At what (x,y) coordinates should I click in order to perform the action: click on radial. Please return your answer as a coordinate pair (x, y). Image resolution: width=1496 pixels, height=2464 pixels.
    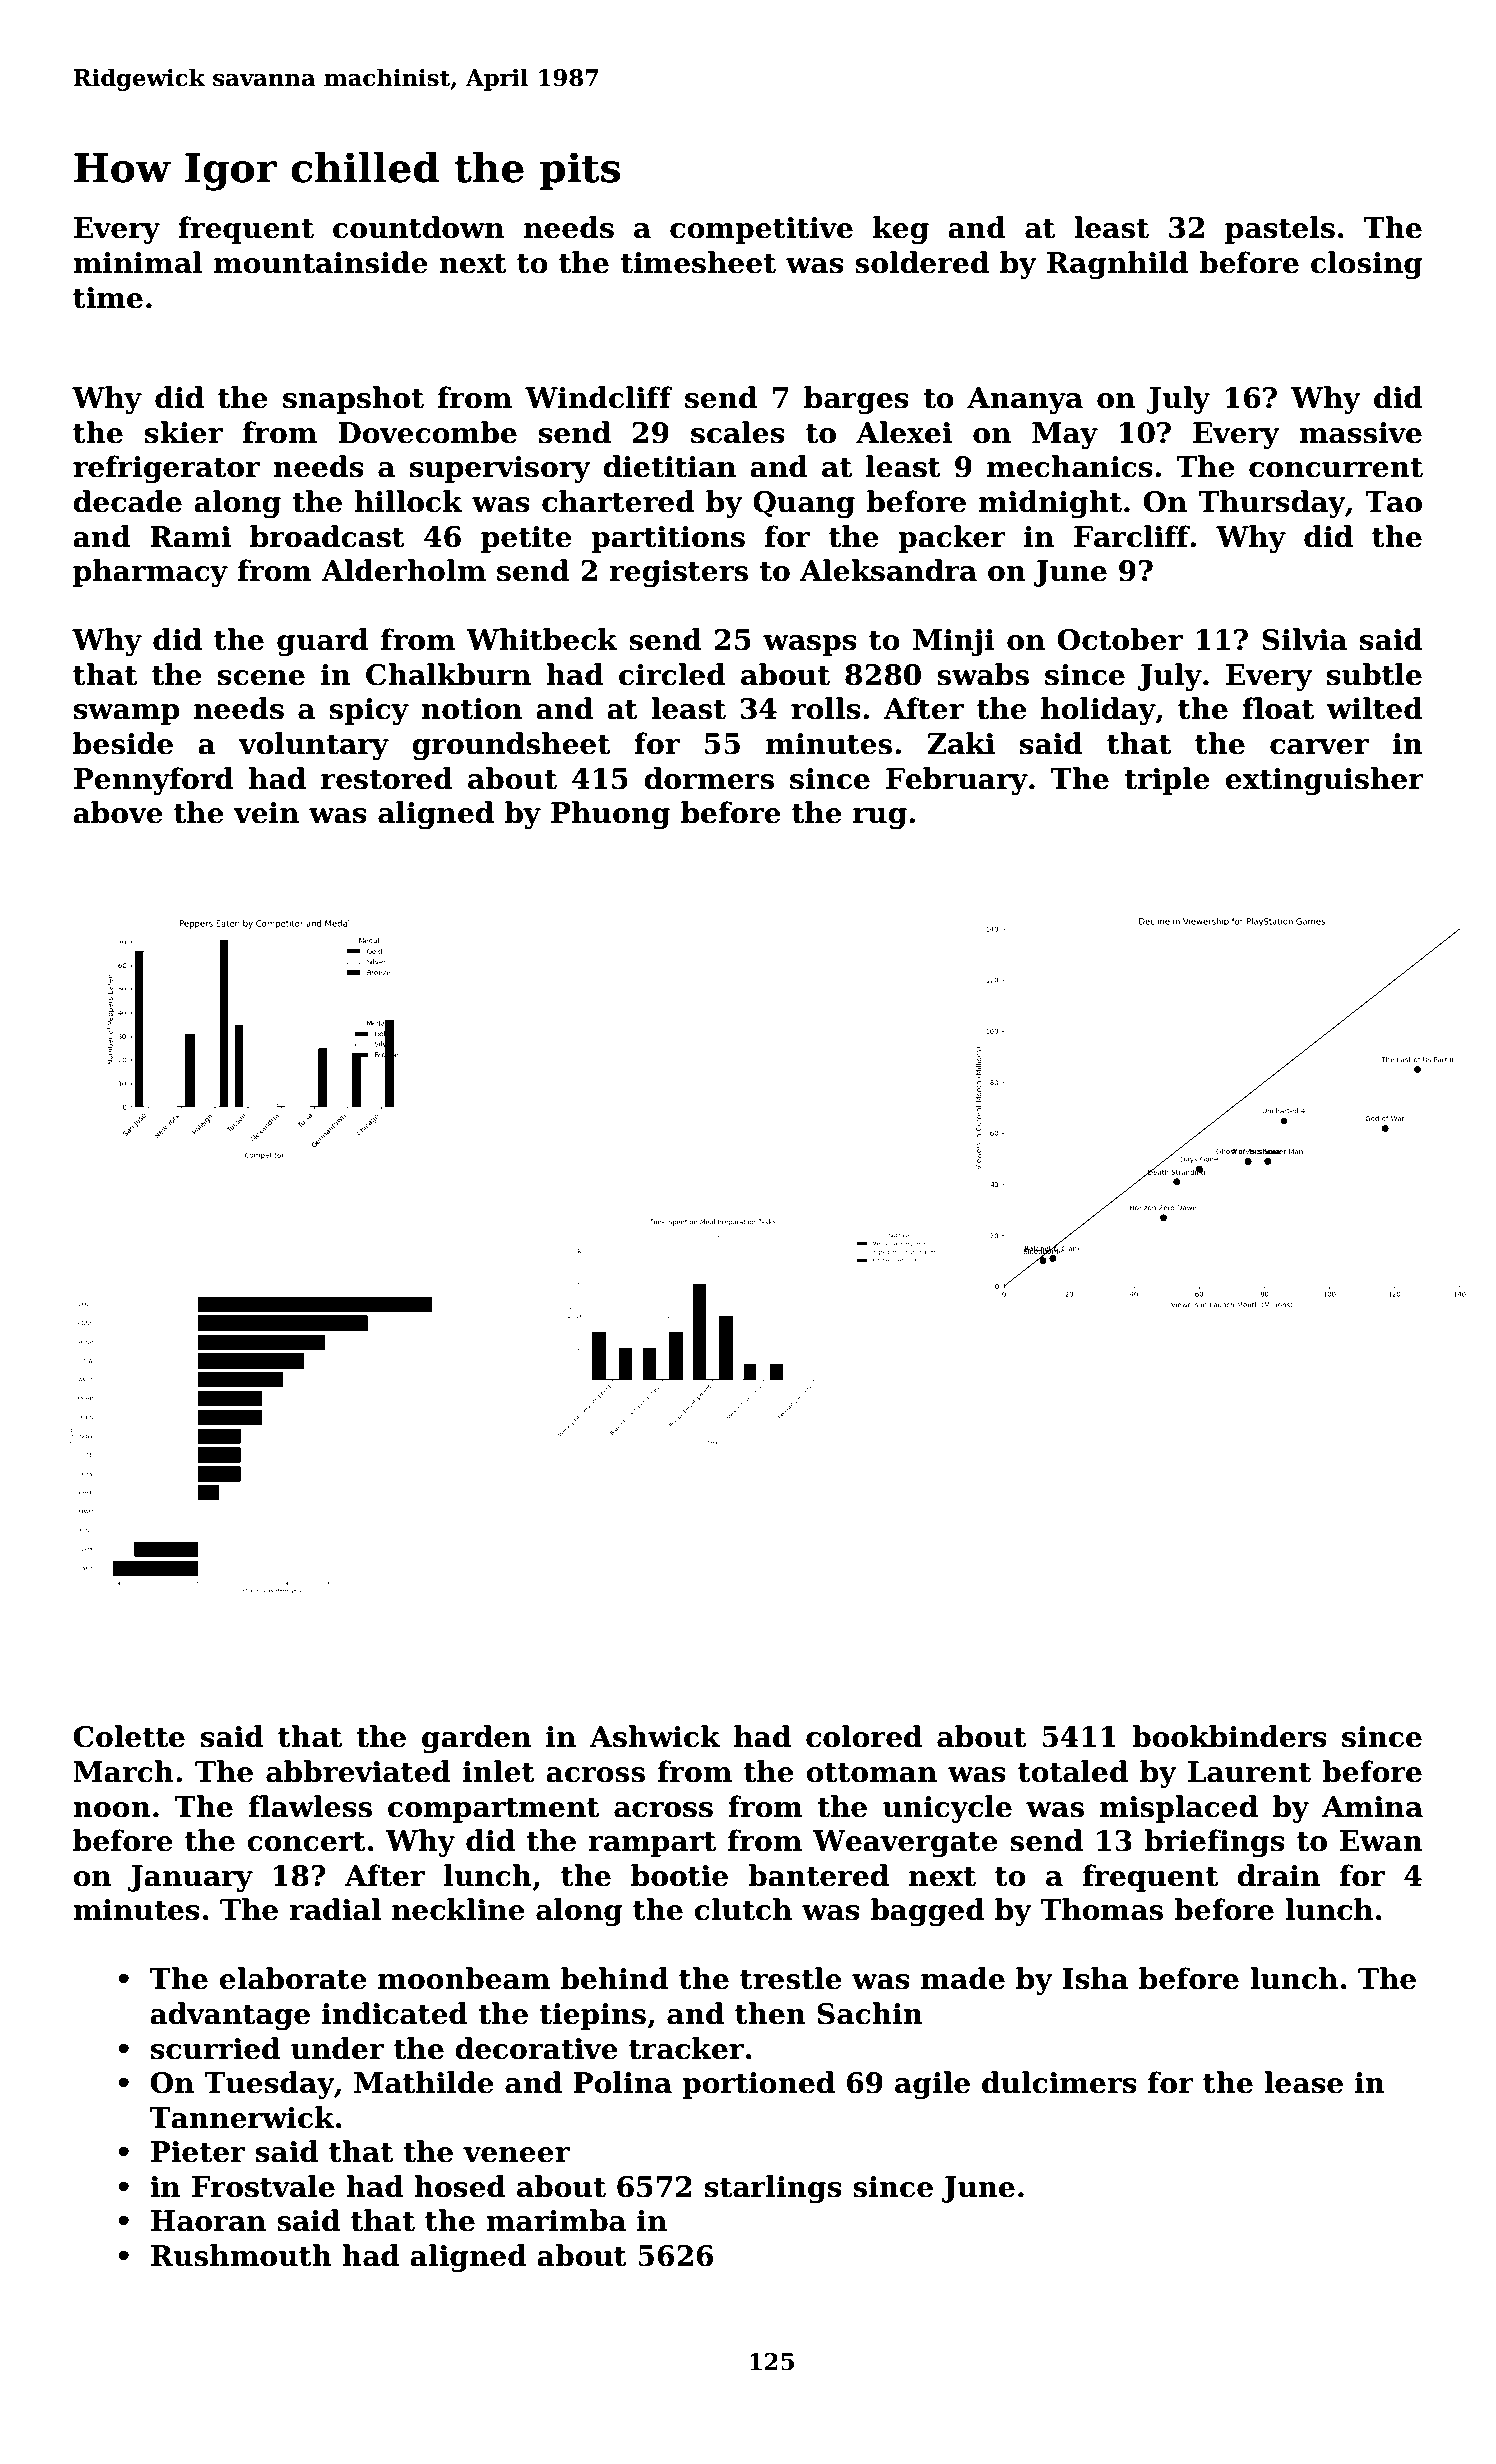
    Looking at the image, I should click on (335, 1909).
